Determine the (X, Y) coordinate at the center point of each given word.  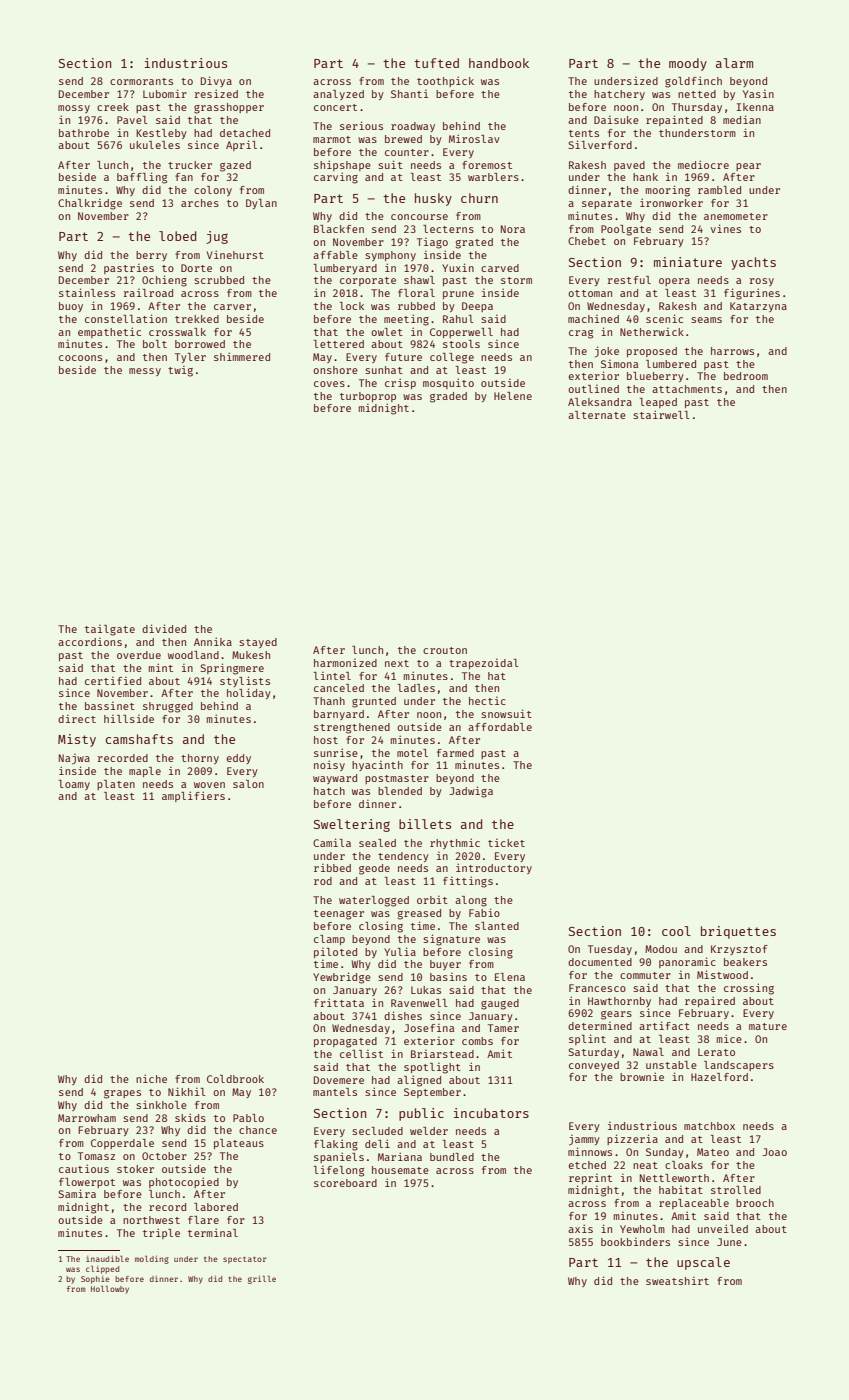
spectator (245, 1260)
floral (416, 293)
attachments (687, 389)
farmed (455, 753)
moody (688, 64)
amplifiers (193, 796)
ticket (506, 843)
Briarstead (442, 1054)
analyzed (338, 95)
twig (180, 371)
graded (448, 397)
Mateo (713, 1152)
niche (151, 1078)
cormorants (141, 81)
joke (607, 351)
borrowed (200, 344)
